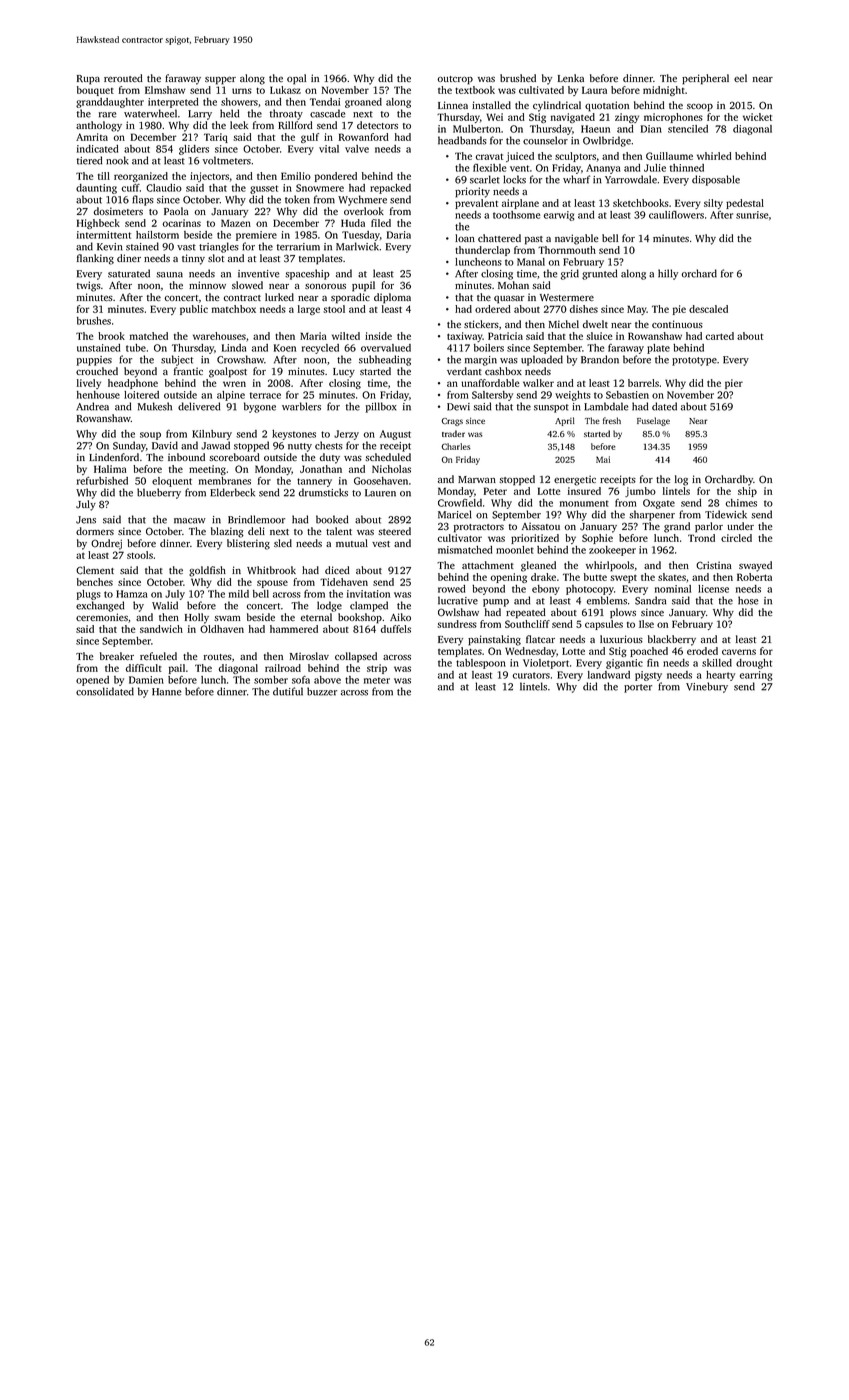  Describe the element at coordinates (531, 262) in the screenshot. I see `Manal` at that location.
